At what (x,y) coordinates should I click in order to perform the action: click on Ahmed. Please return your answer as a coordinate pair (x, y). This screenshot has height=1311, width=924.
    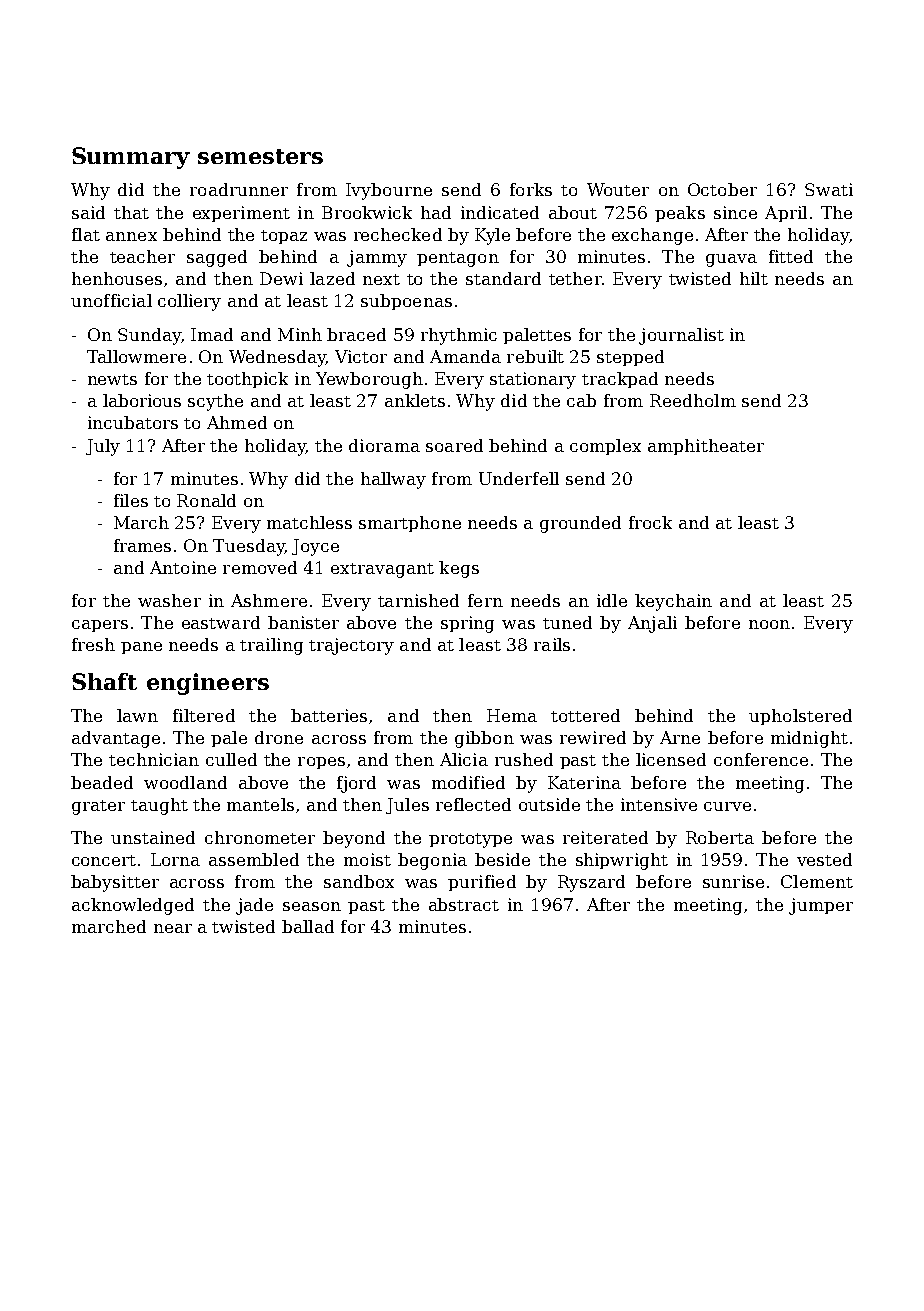
    Looking at the image, I should click on (237, 422).
